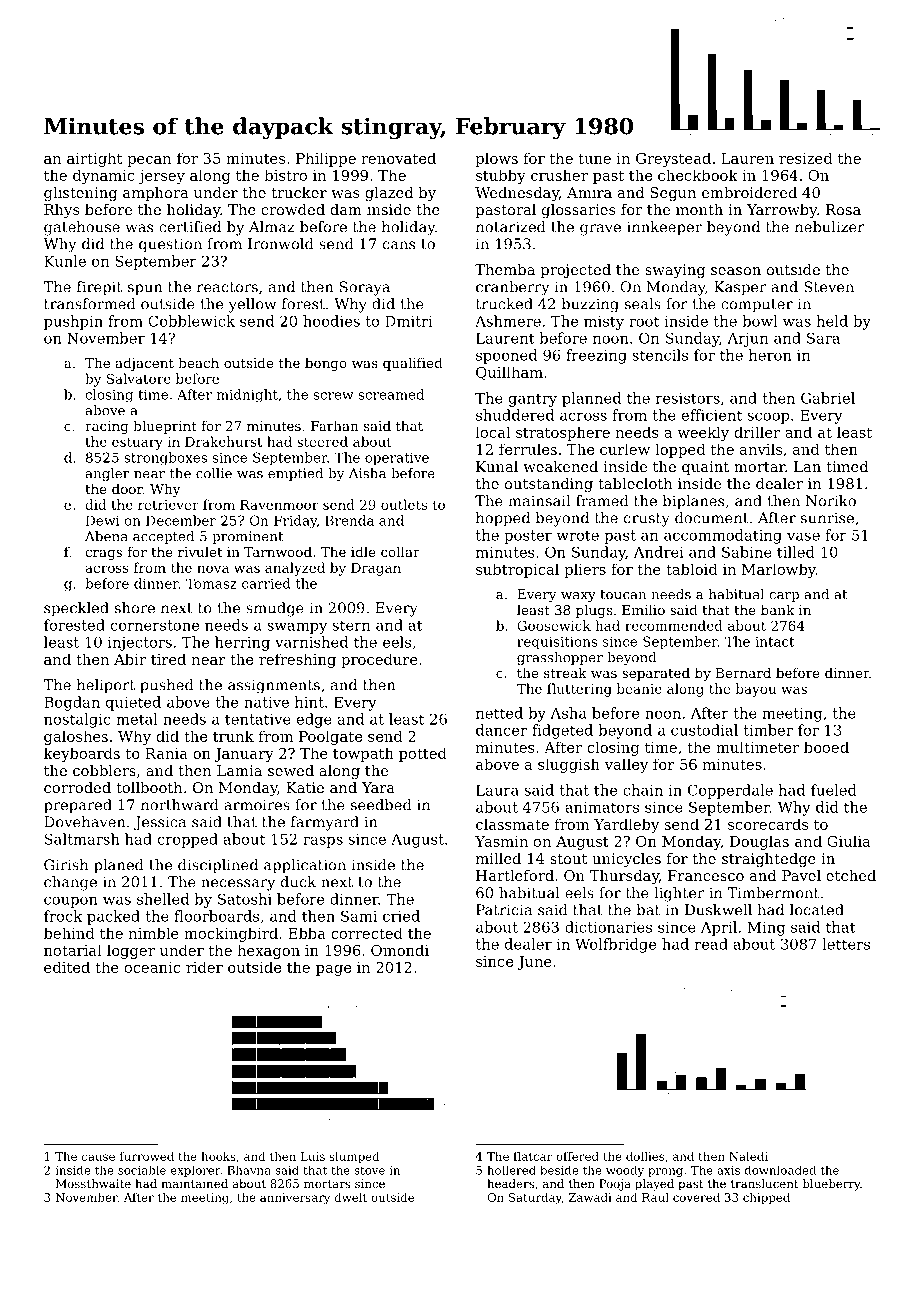 This page has height=1308, width=924. What do you see at coordinates (784, 597) in the page?
I see `carp` at bounding box center [784, 597].
